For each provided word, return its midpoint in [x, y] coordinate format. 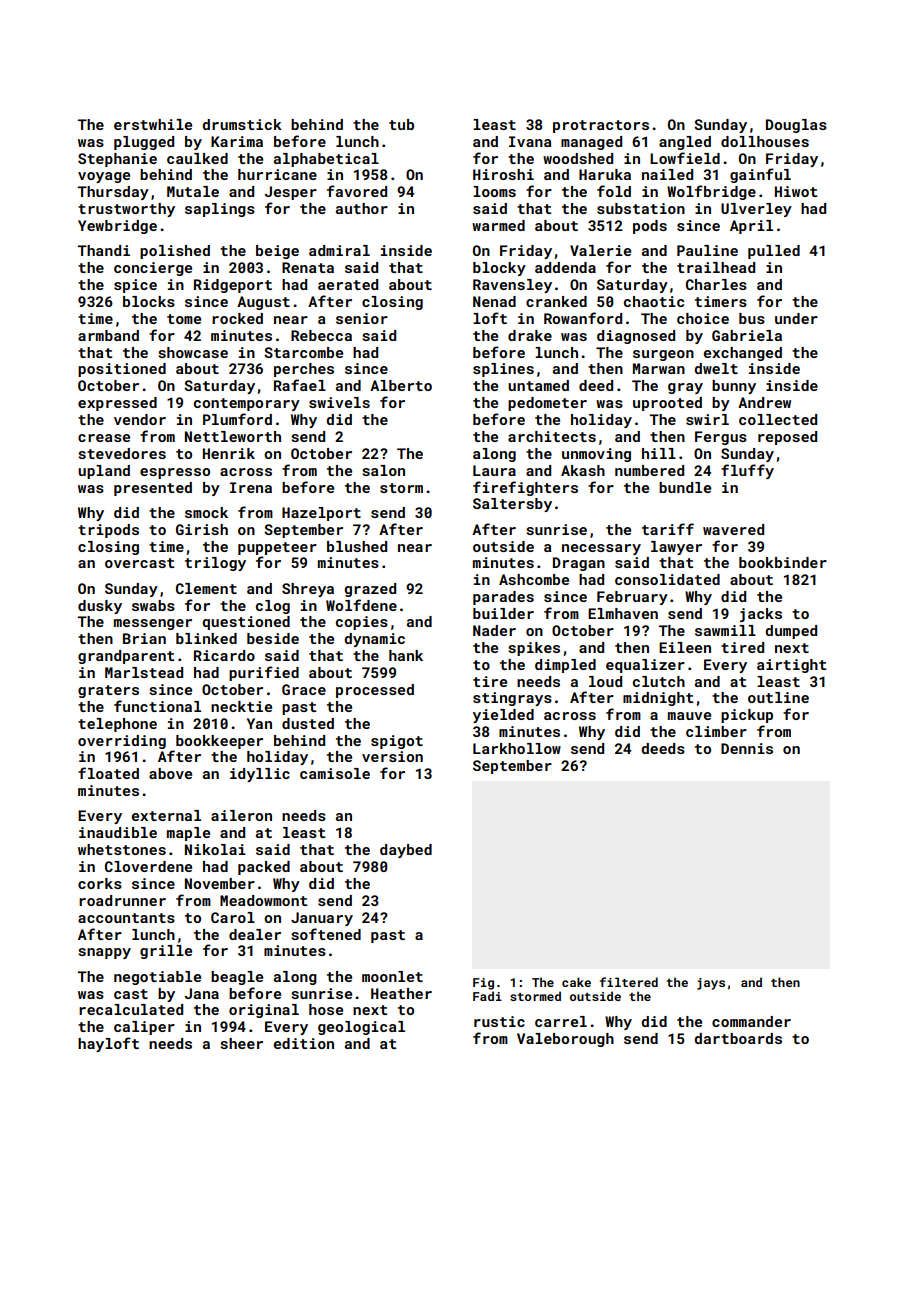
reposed [787, 438]
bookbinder [783, 562]
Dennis [747, 748]
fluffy [747, 471]
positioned [122, 370]
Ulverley [756, 210]
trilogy [215, 564]
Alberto [401, 385]
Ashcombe [534, 579]
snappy [104, 953]
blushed [357, 546]
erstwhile [153, 124]
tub [401, 124]
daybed [406, 851]
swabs [153, 605]
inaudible [118, 832]
